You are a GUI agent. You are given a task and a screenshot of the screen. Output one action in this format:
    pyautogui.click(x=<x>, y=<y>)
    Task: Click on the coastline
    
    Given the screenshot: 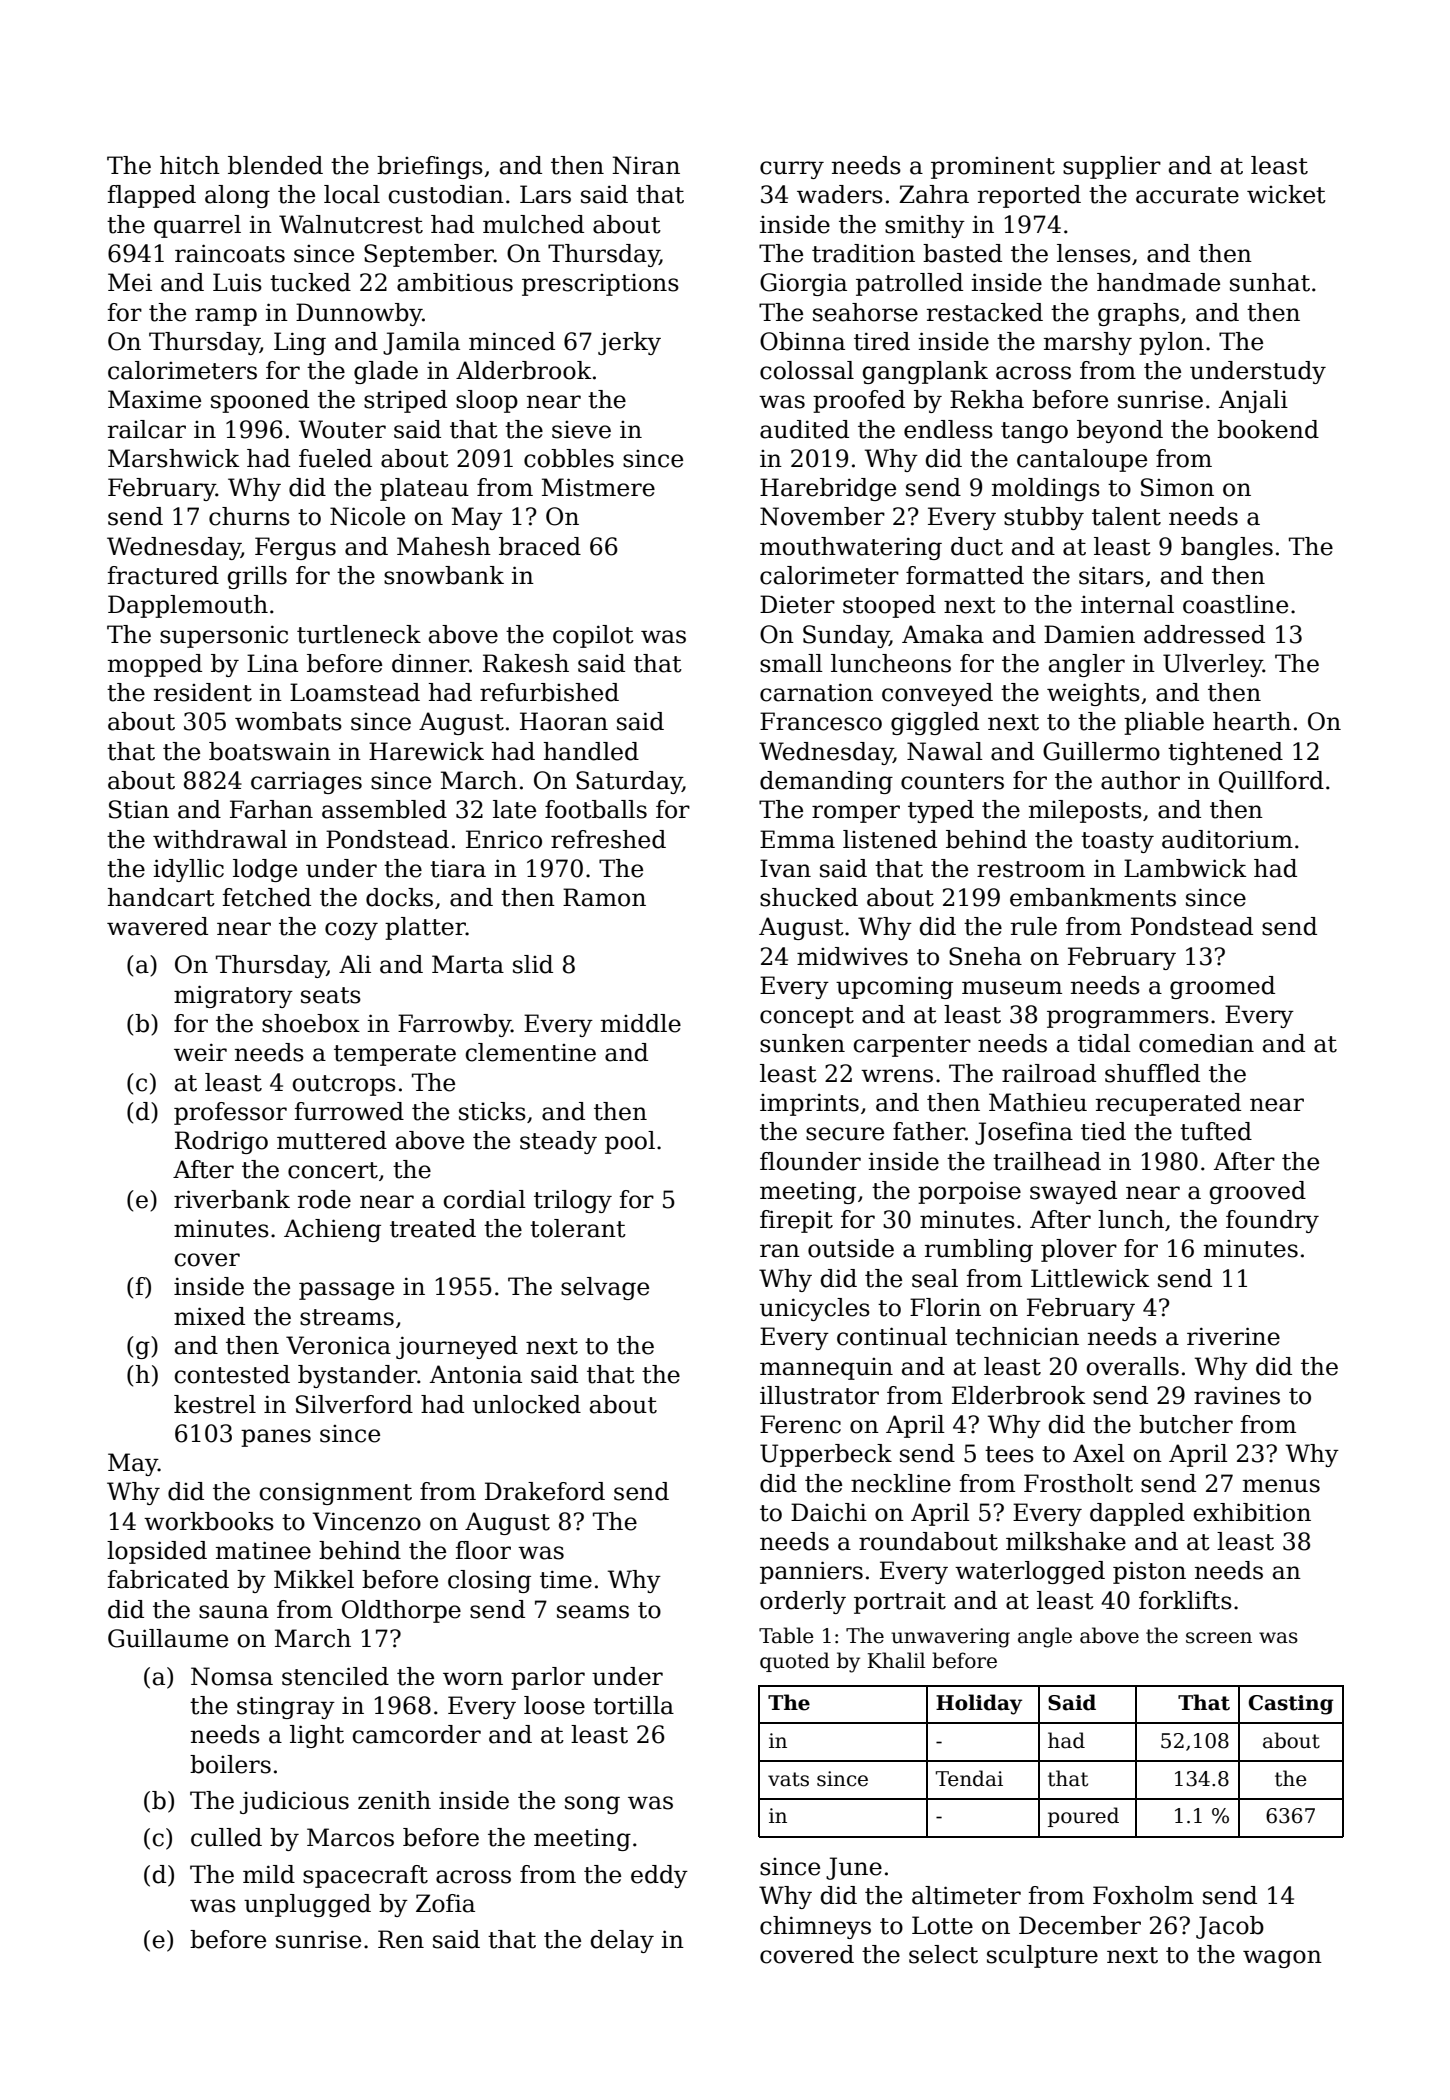 What is the action you would take?
    pyautogui.click(x=1235, y=604)
